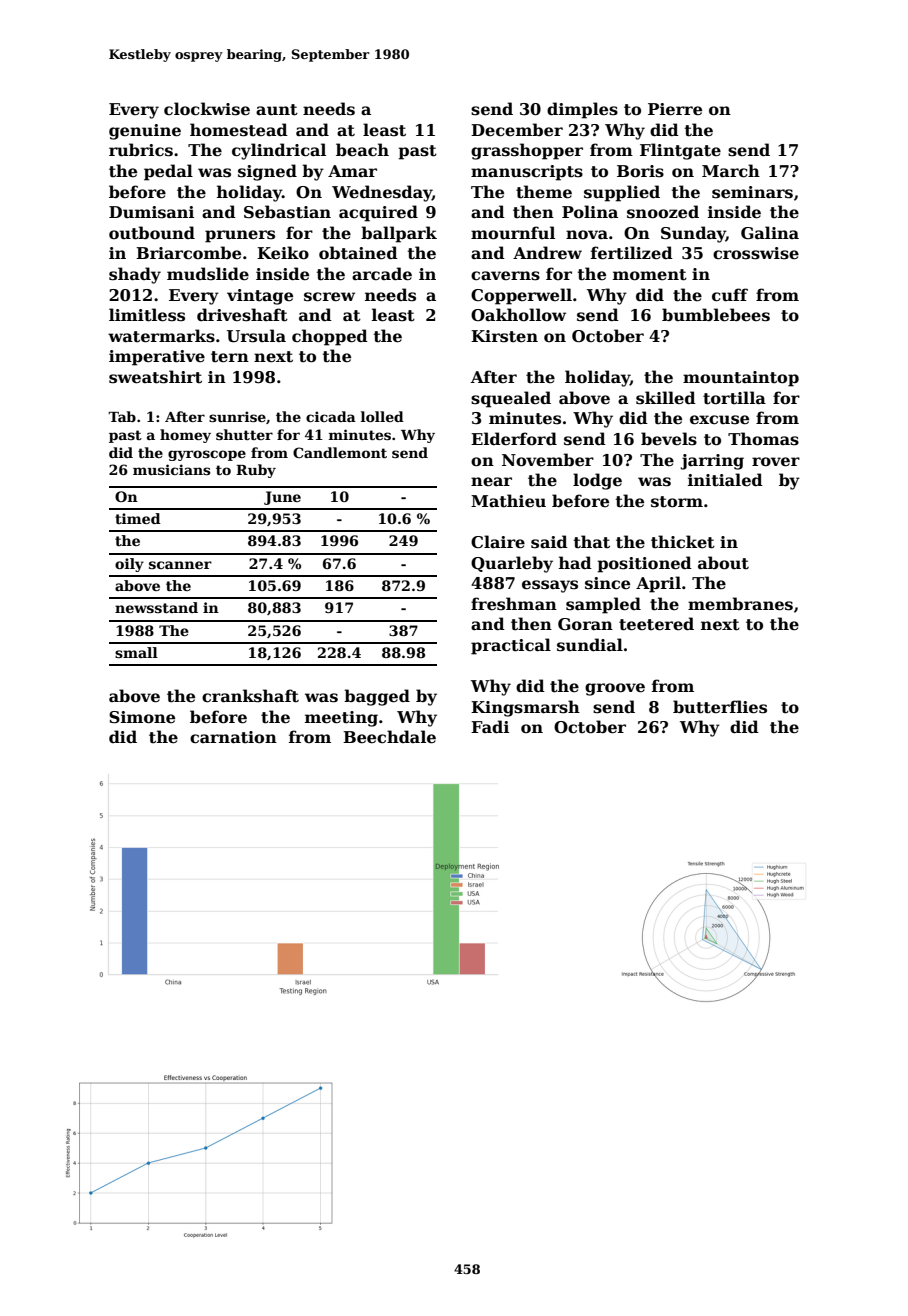 This document has width=908, height=1316. What do you see at coordinates (490, 726) in the document?
I see `Fadi` at bounding box center [490, 726].
